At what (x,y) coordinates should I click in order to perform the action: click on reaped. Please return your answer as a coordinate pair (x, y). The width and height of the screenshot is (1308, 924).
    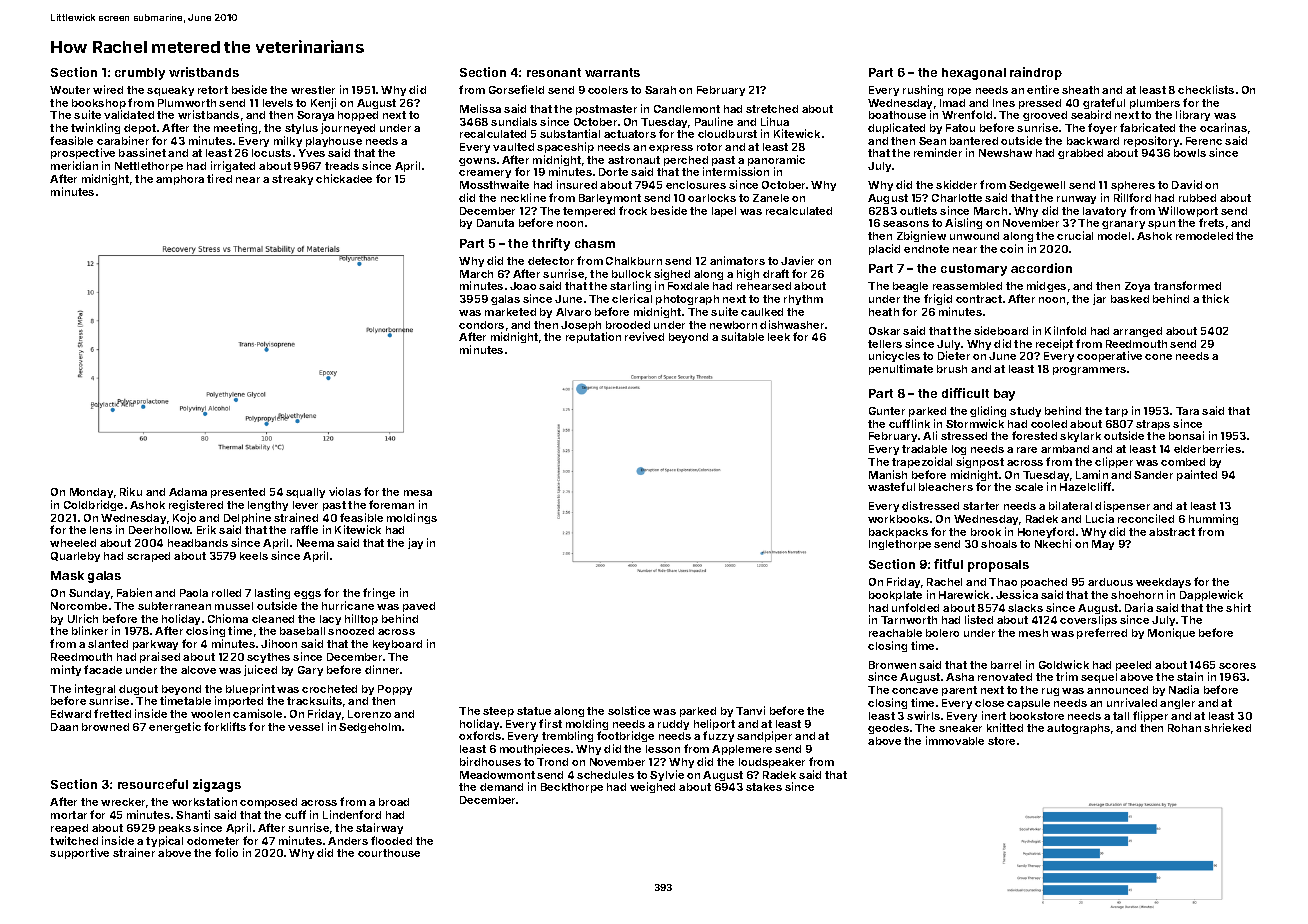
    Looking at the image, I should click on (69, 829).
